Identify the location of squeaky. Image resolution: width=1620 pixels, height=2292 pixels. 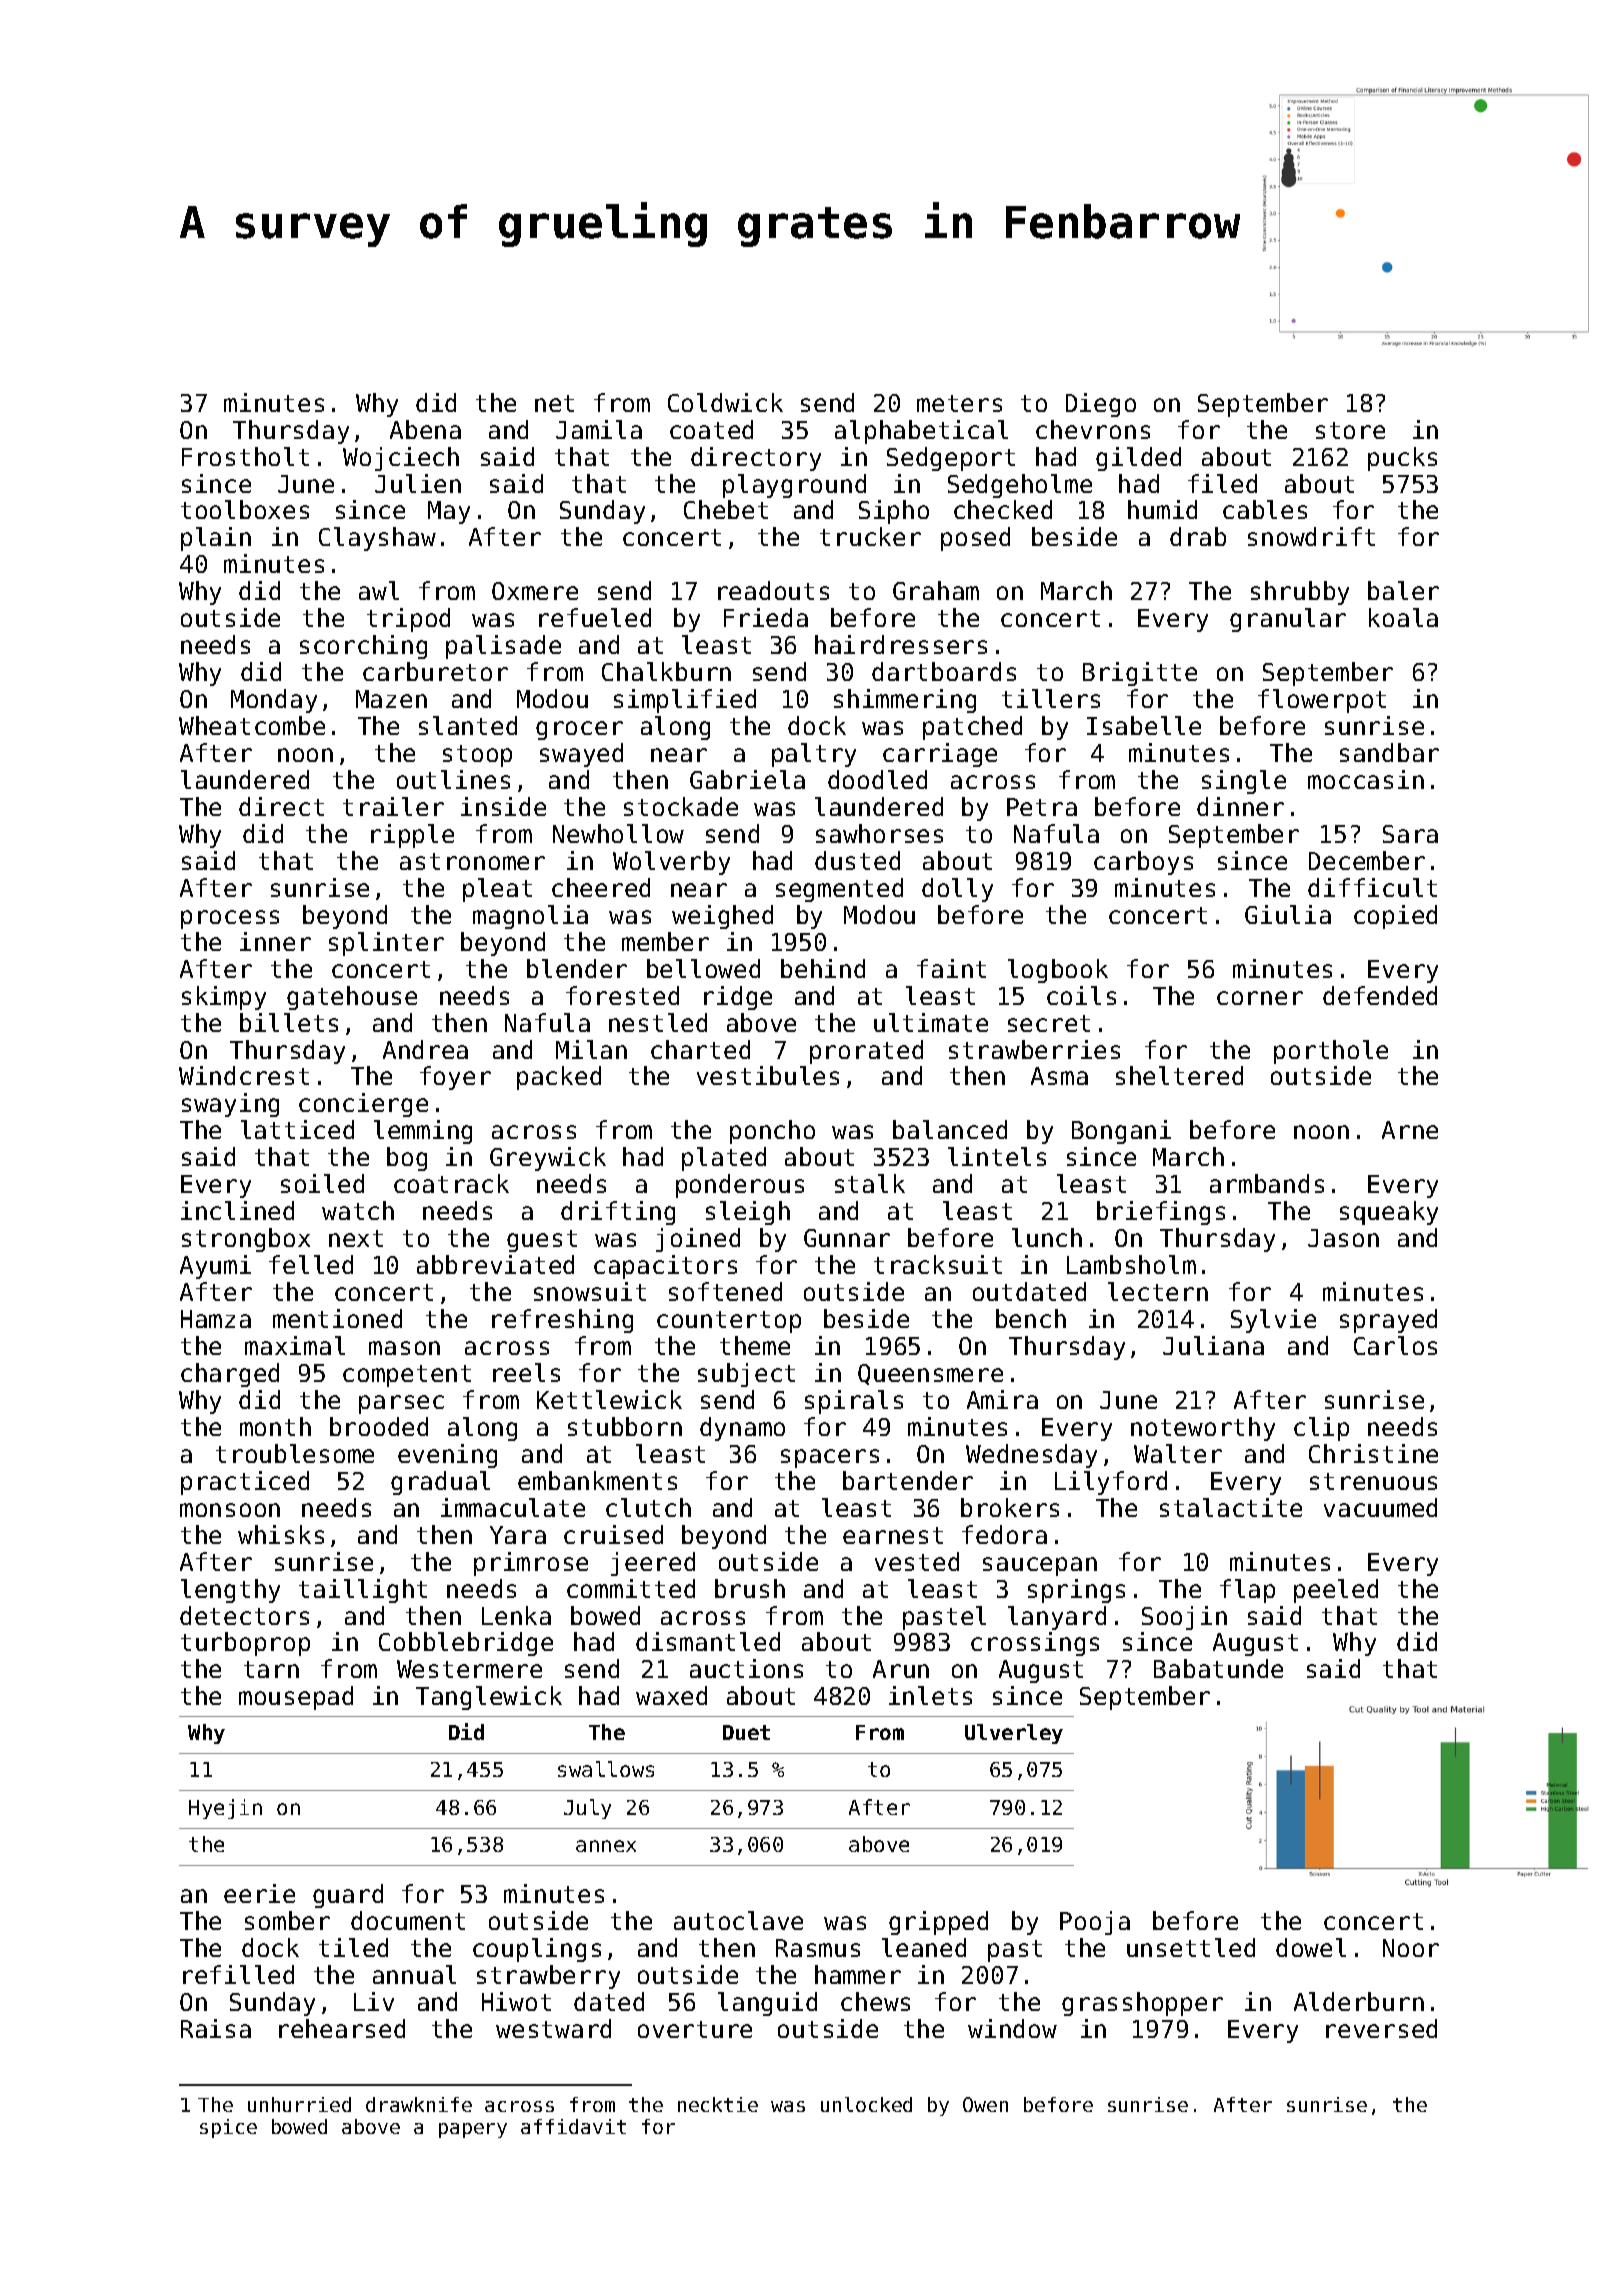
(1389, 1213).
